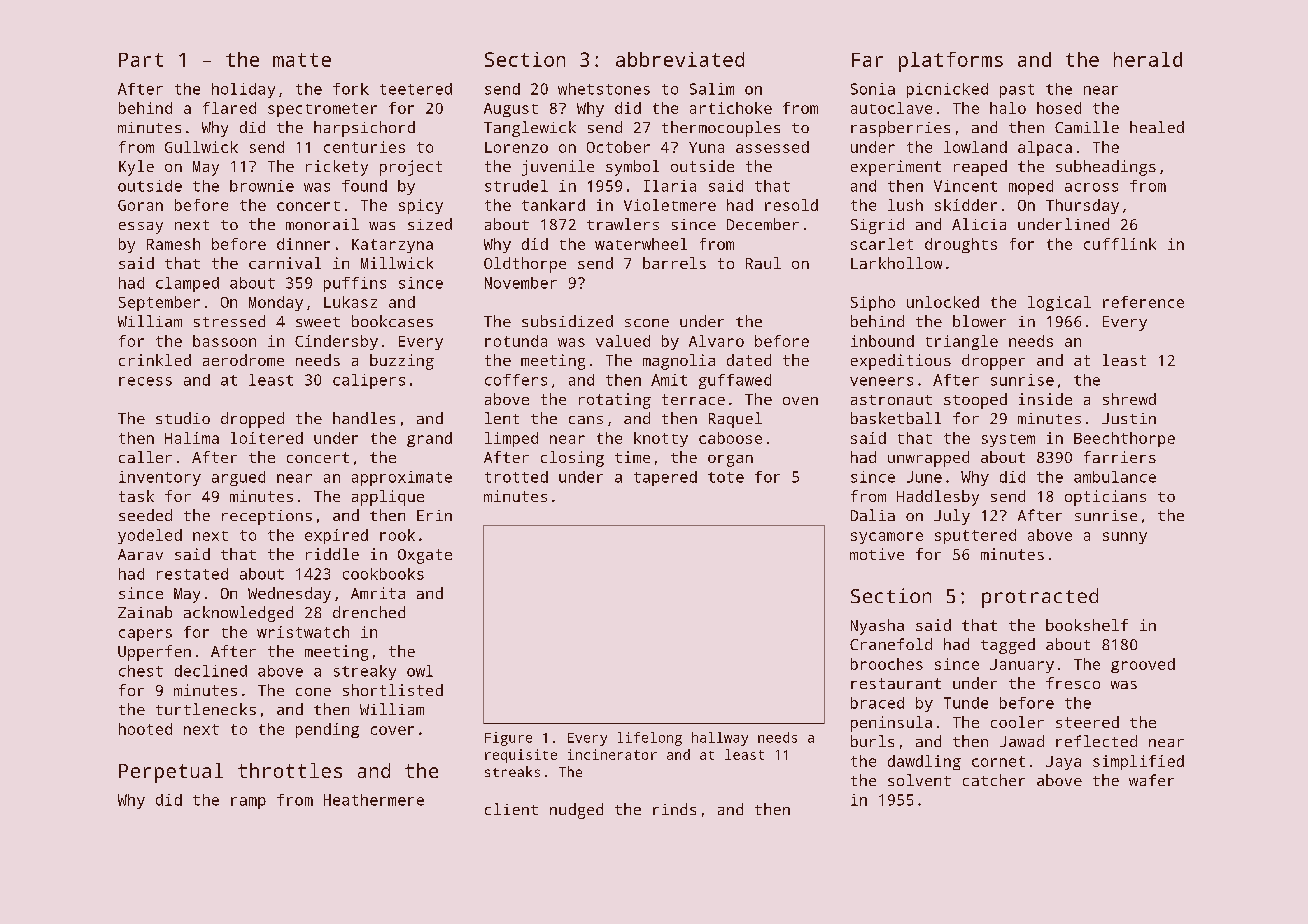 The image size is (1308, 924). I want to click on barrels, so click(674, 263).
